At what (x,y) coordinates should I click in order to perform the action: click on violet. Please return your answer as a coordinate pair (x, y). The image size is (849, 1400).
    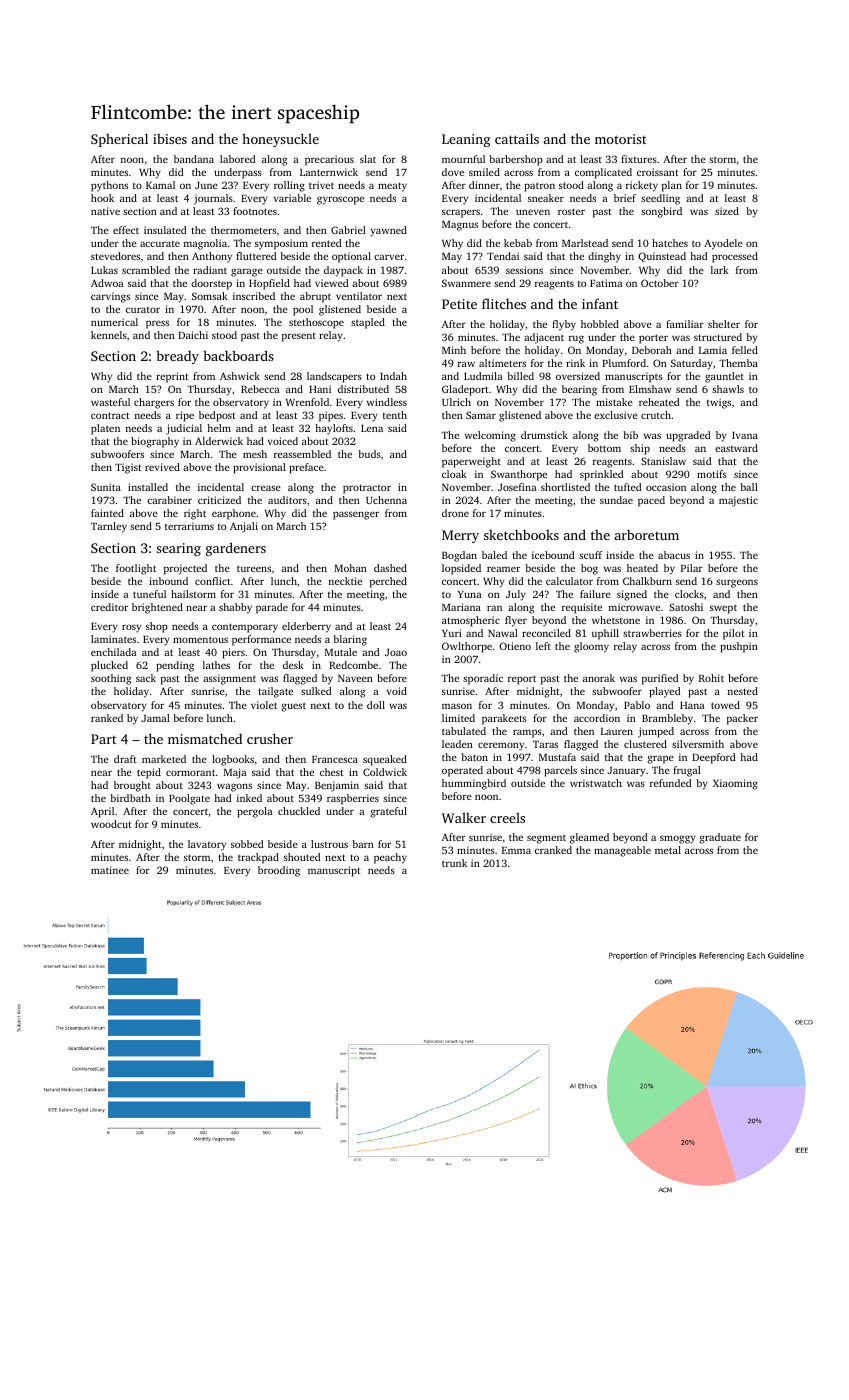
    Looking at the image, I should click on (264, 705).
